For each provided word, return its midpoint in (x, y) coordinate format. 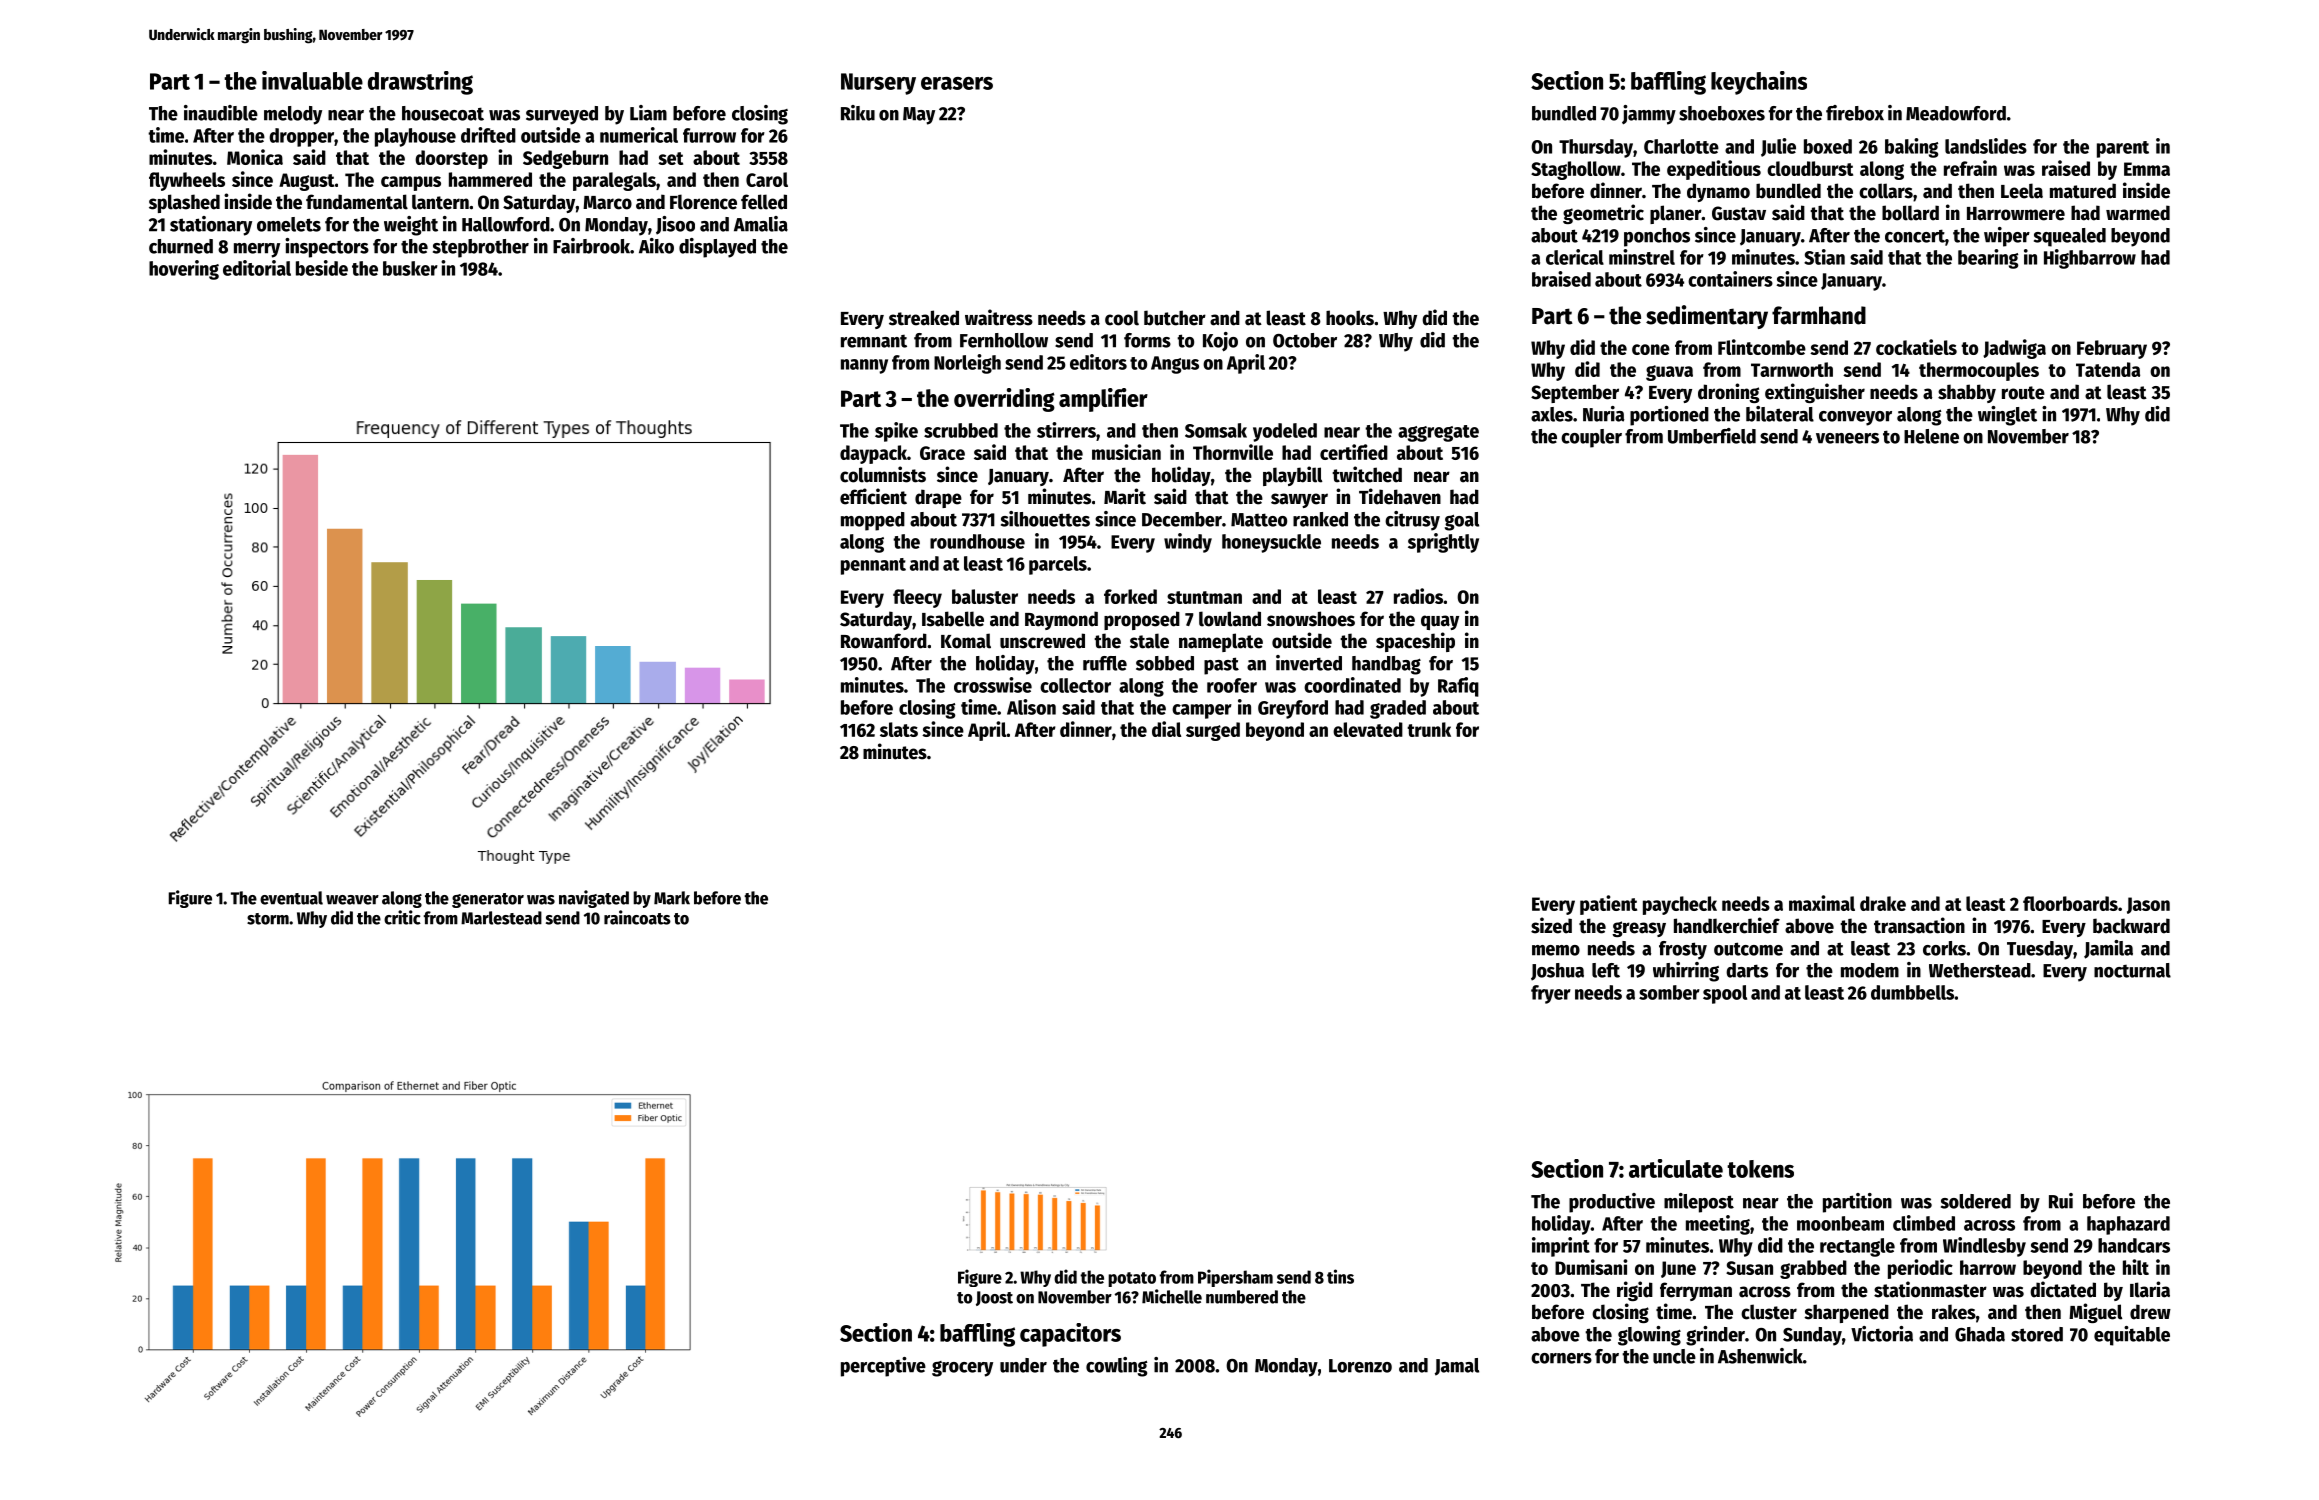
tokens (1760, 1169)
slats (899, 729)
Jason (2148, 905)
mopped (873, 521)
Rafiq (1458, 687)
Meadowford (1956, 113)
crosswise (993, 685)
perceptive (883, 1367)
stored (2037, 1334)
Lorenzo (1360, 1366)
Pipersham (1235, 1278)
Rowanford (884, 641)
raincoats (637, 917)
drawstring (420, 83)
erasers (957, 83)
